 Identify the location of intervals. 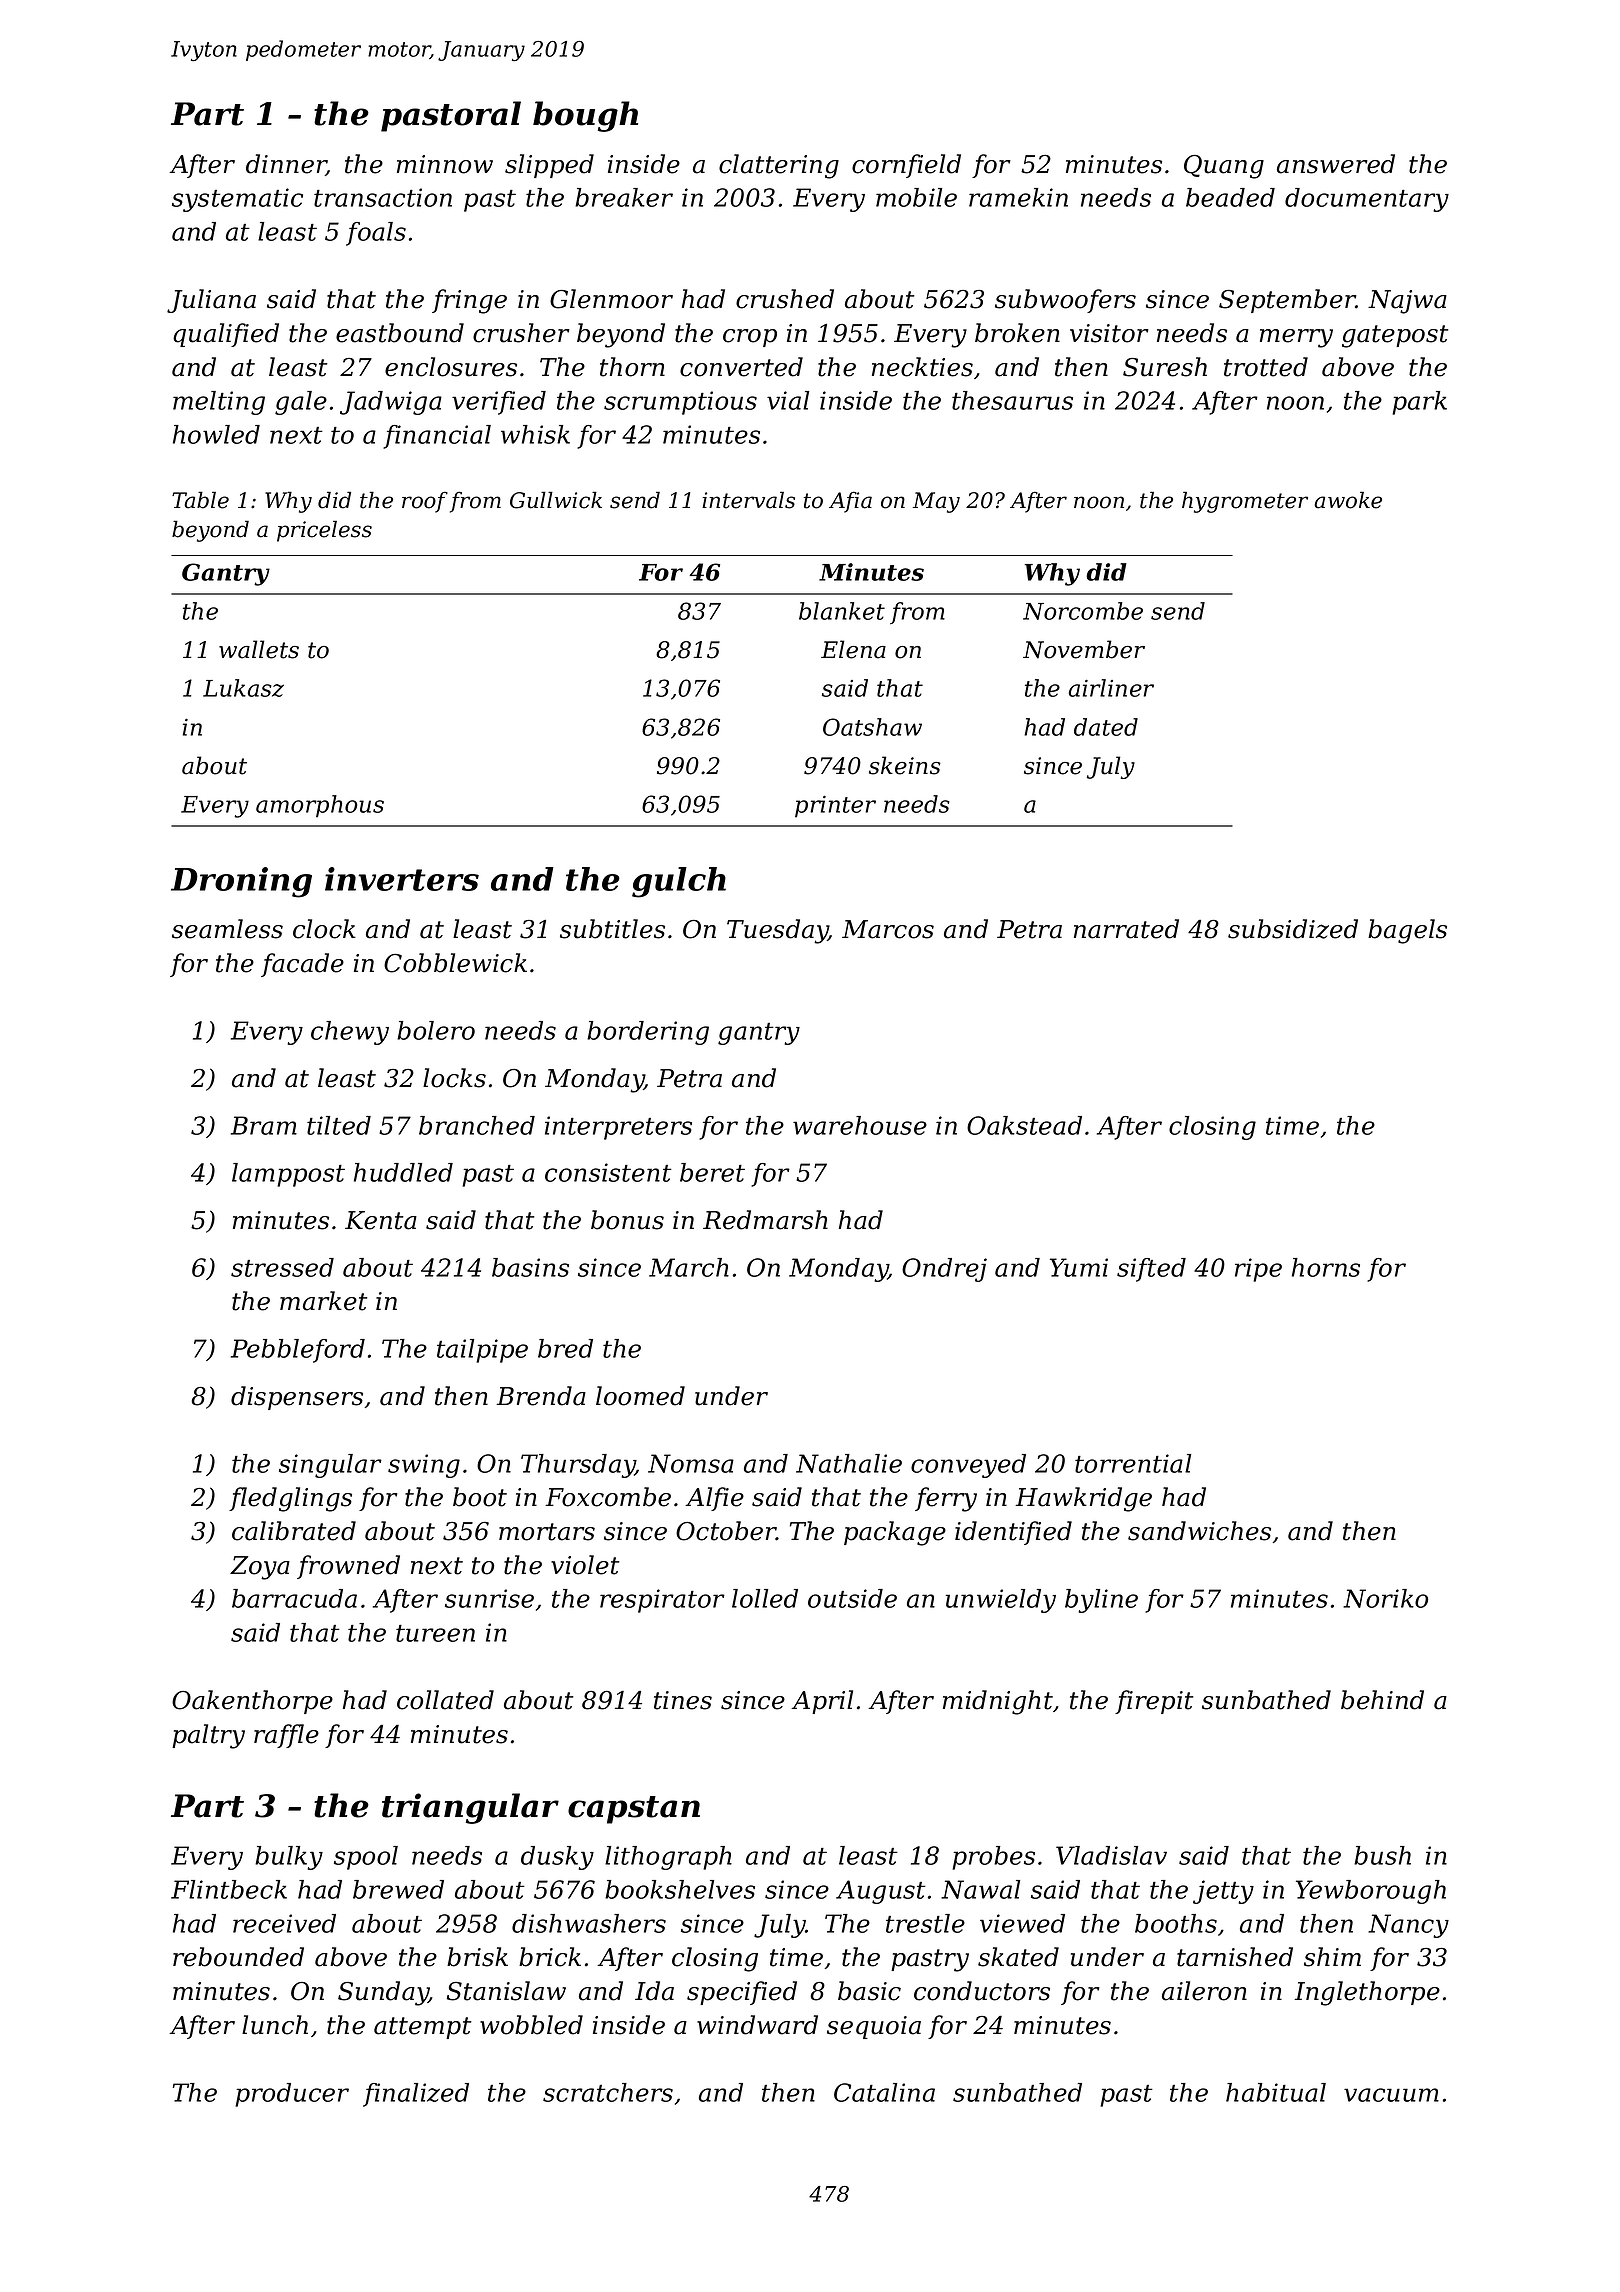
(748, 500).
